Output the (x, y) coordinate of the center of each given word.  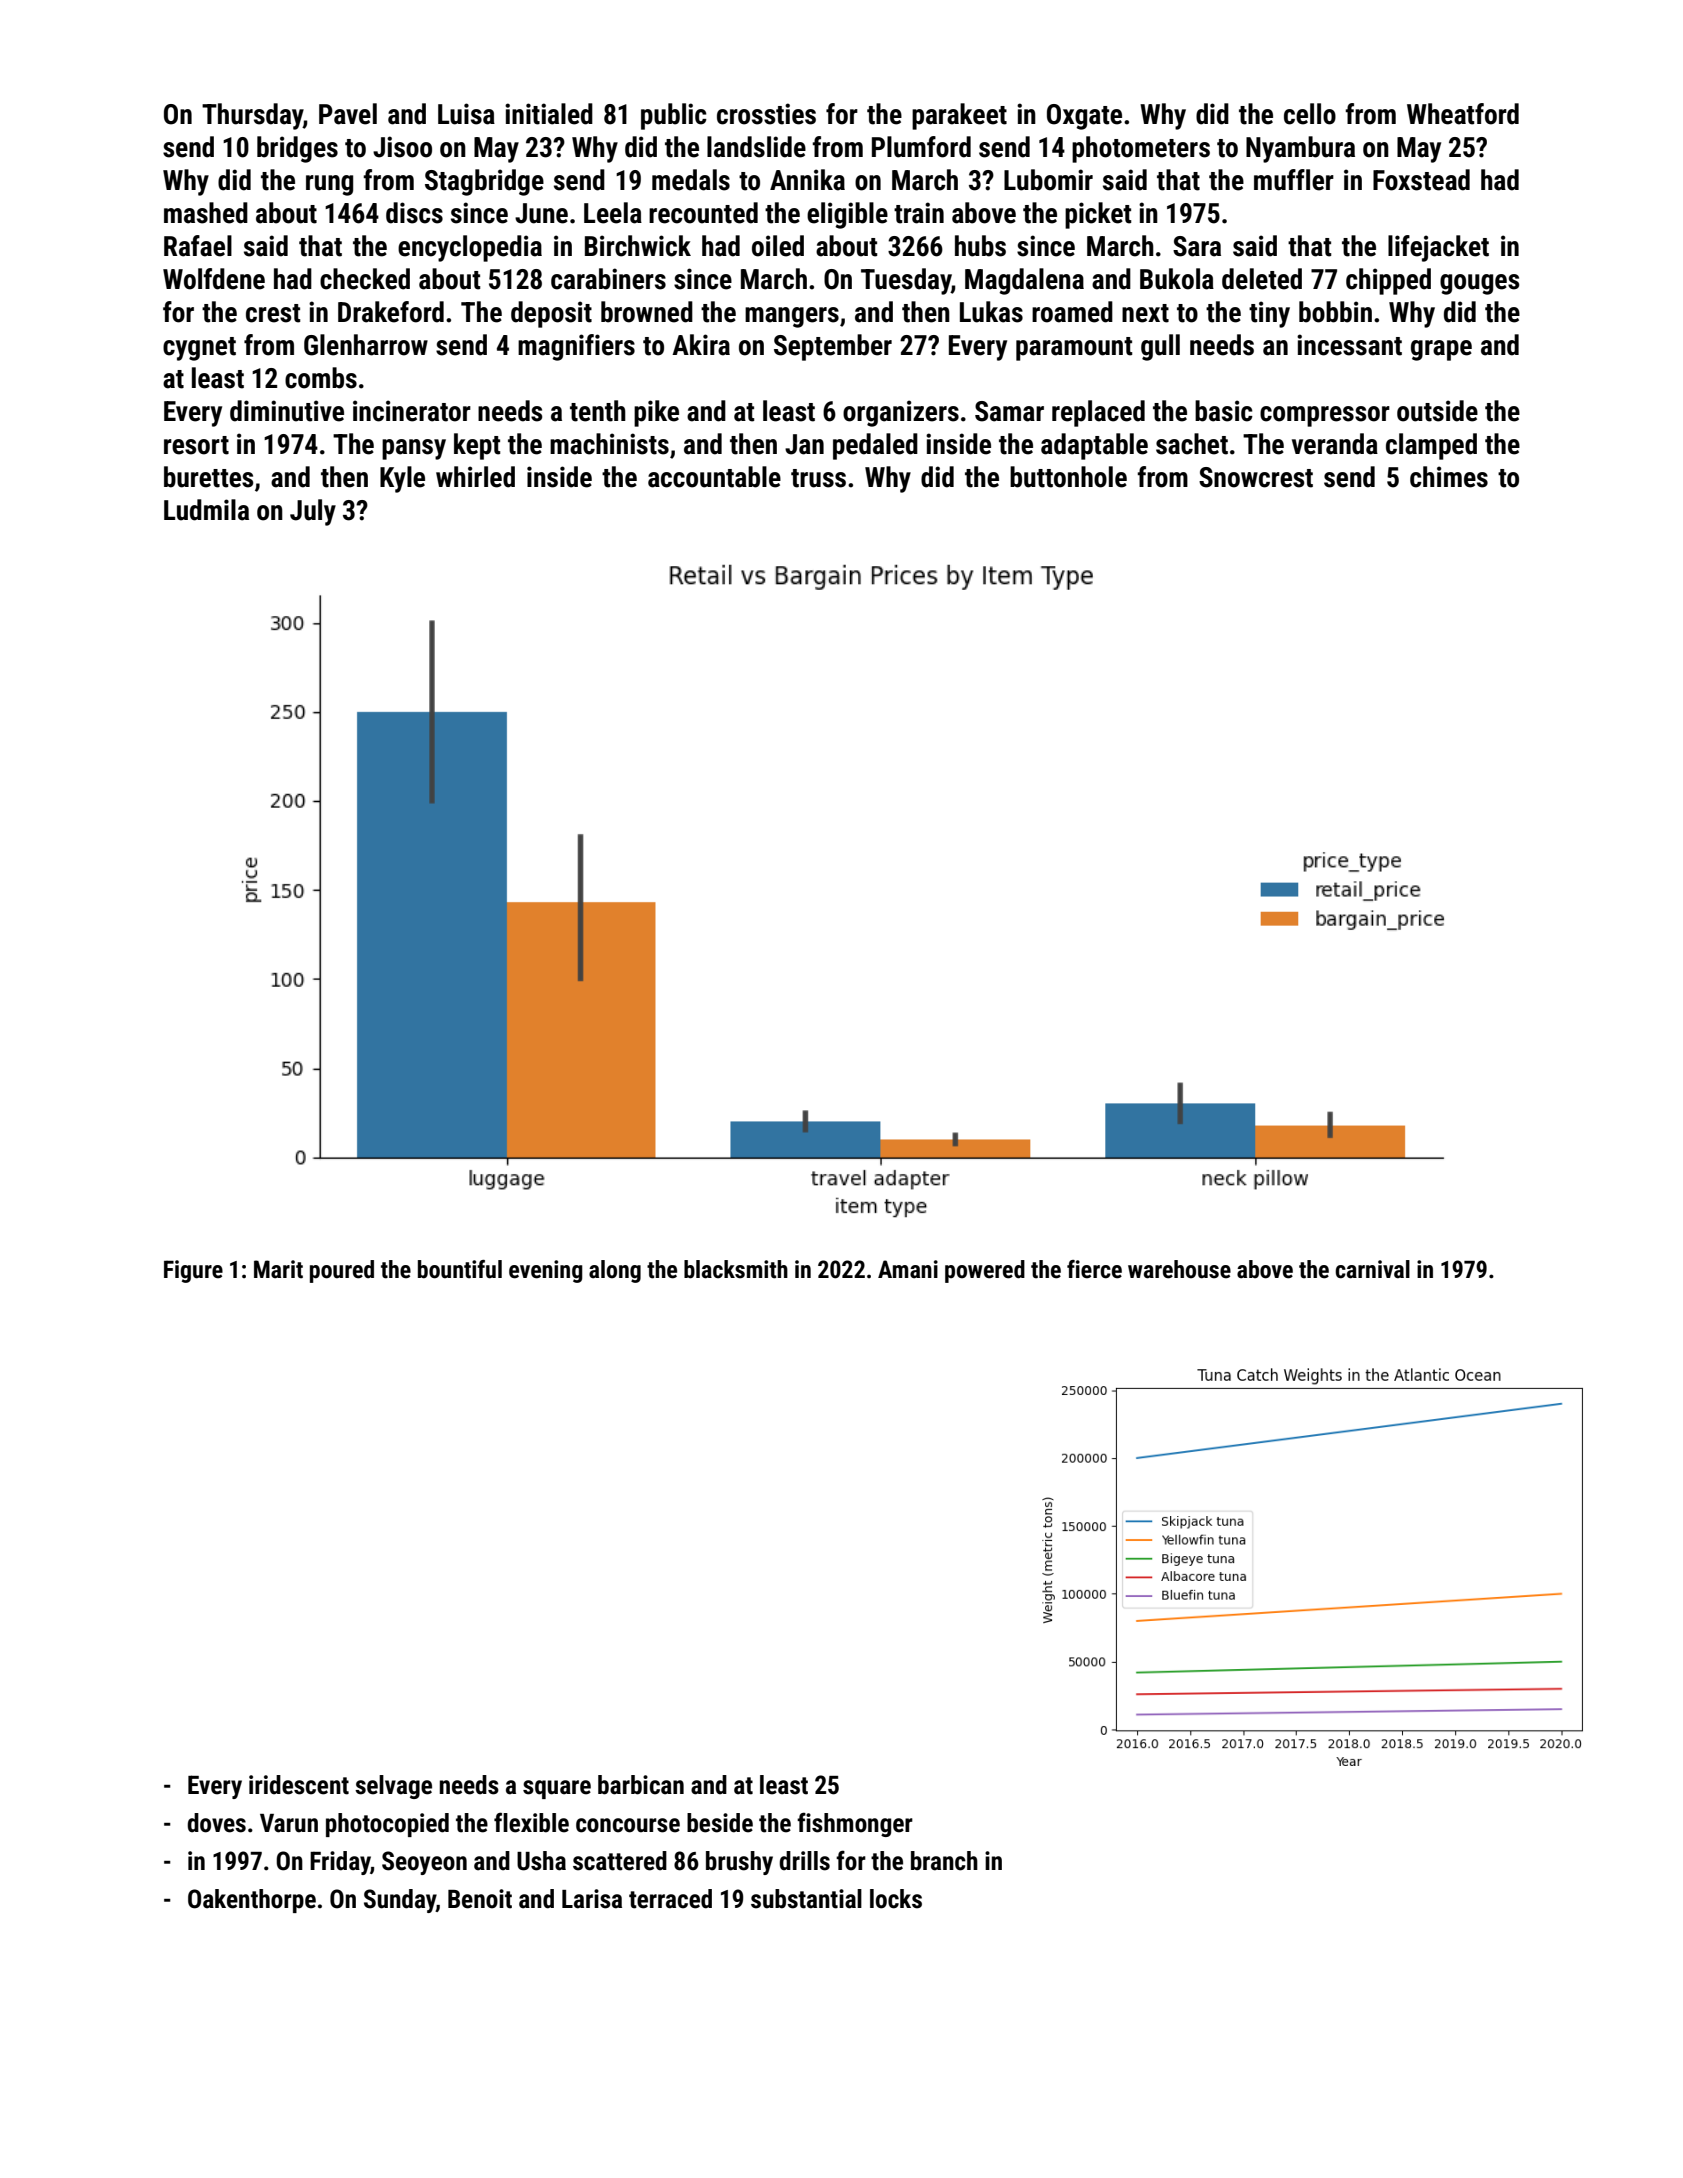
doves (216, 1823)
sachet (1192, 444)
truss (818, 478)
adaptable (1094, 446)
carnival (1372, 1269)
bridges (297, 149)
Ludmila (206, 510)
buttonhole (1068, 477)
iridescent (299, 1785)
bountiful (460, 1269)
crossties (766, 114)
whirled (475, 477)
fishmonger (855, 1824)
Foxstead (1421, 180)
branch (944, 1861)
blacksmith (736, 1269)
